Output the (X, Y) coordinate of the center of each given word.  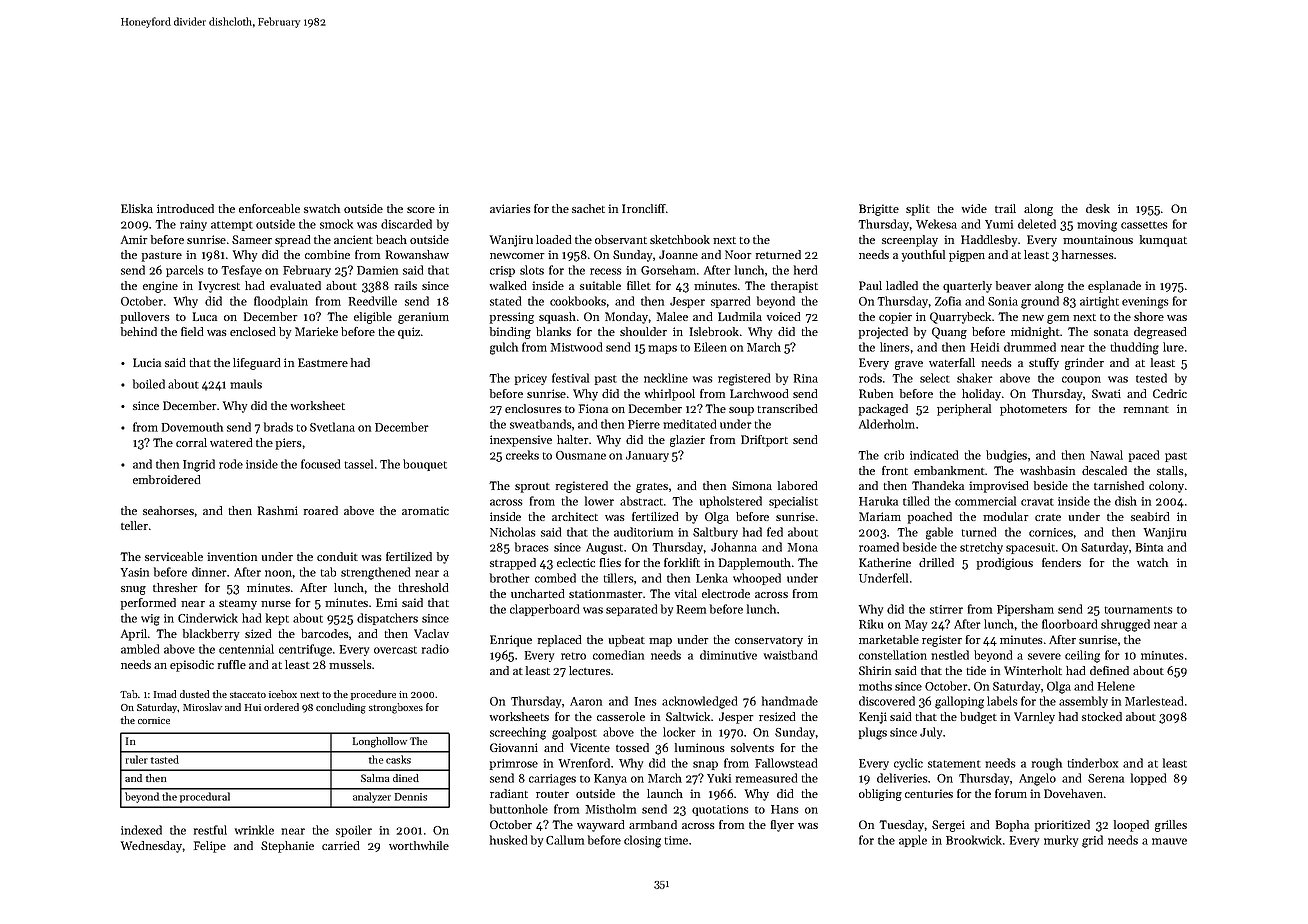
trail (1005, 208)
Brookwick (974, 840)
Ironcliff (644, 208)
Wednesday (151, 847)
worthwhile (419, 845)
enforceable (269, 208)
